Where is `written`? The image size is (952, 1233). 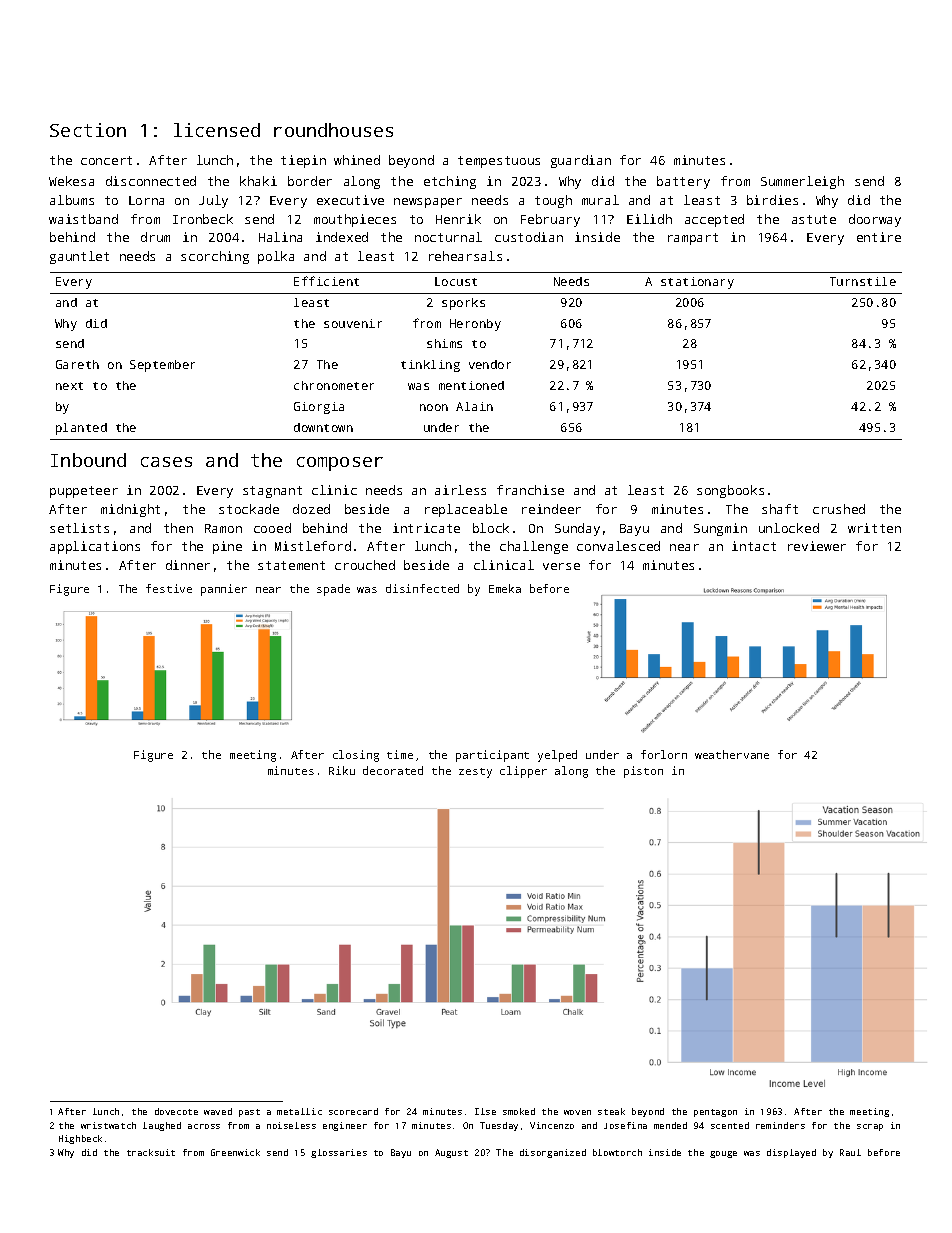
written is located at coordinates (874, 528).
